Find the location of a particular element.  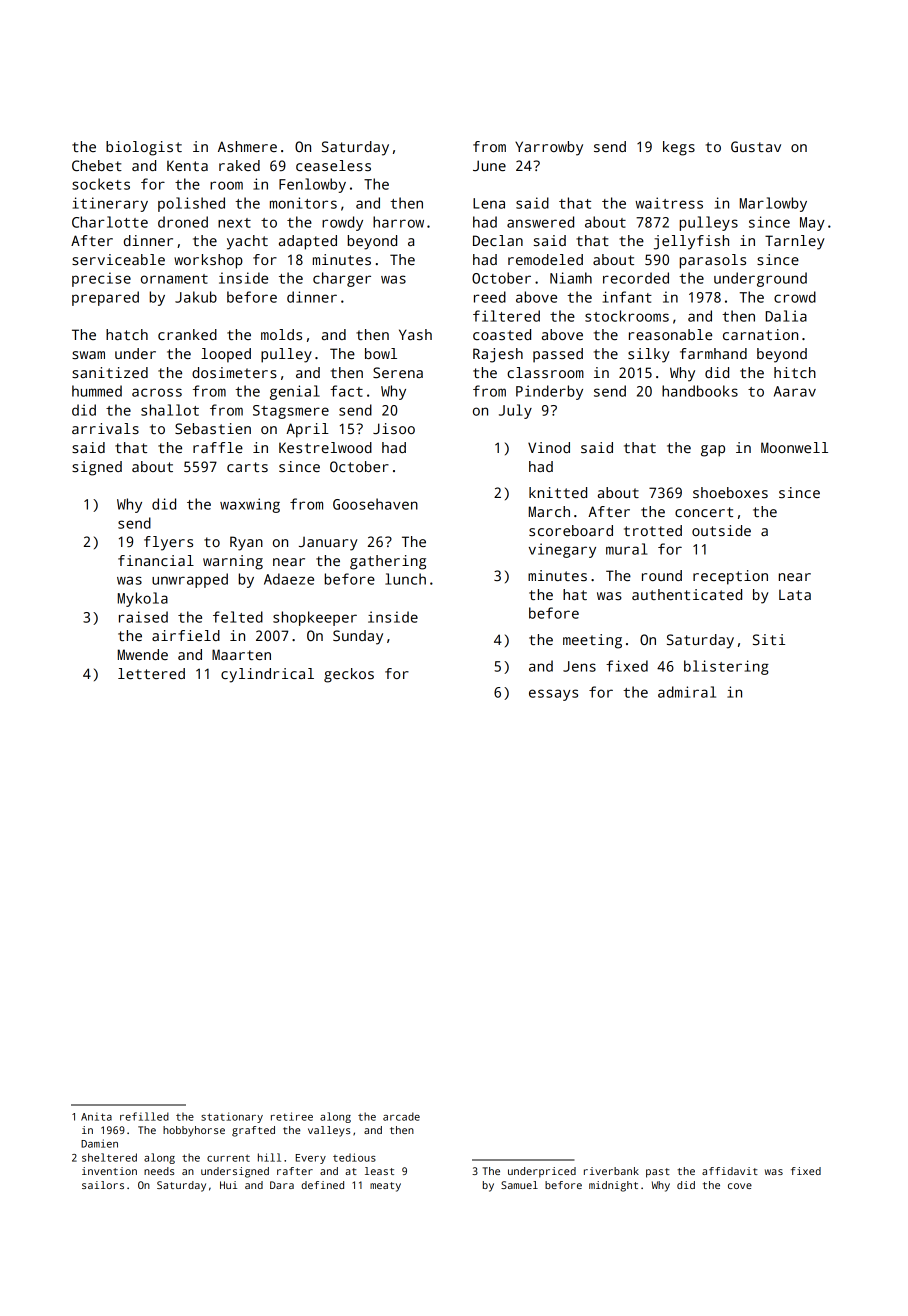

lettered is located at coordinates (151, 673).
